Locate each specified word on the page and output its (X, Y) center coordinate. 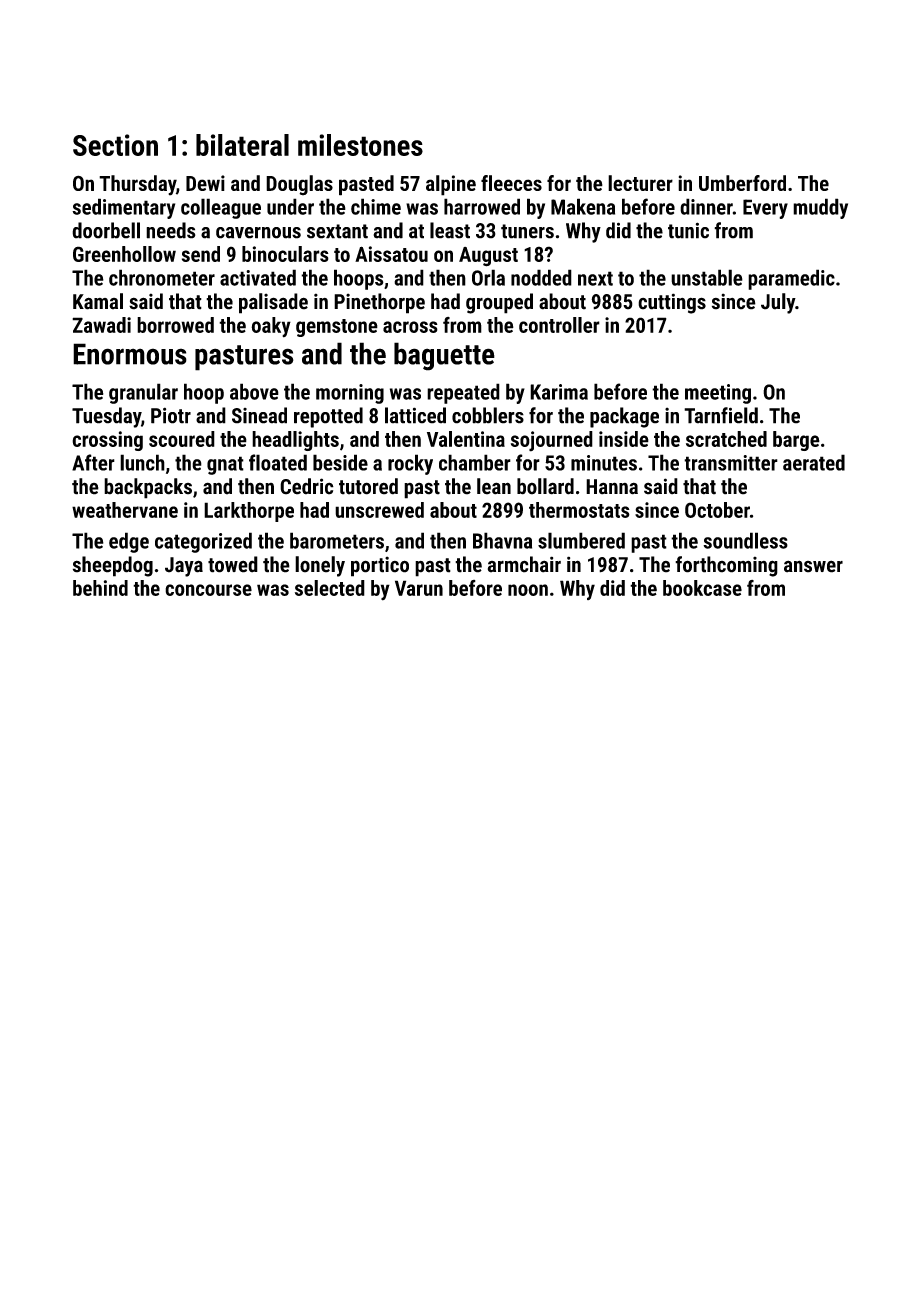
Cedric (307, 486)
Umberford (742, 183)
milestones (360, 145)
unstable (707, 277)
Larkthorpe (249, 512)
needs (171, 230)
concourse (208, 590)
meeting (718, 394)
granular (143, 393)
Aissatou (391, 254)
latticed (415, 415)
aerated (814, 462)
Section (115, 145)
